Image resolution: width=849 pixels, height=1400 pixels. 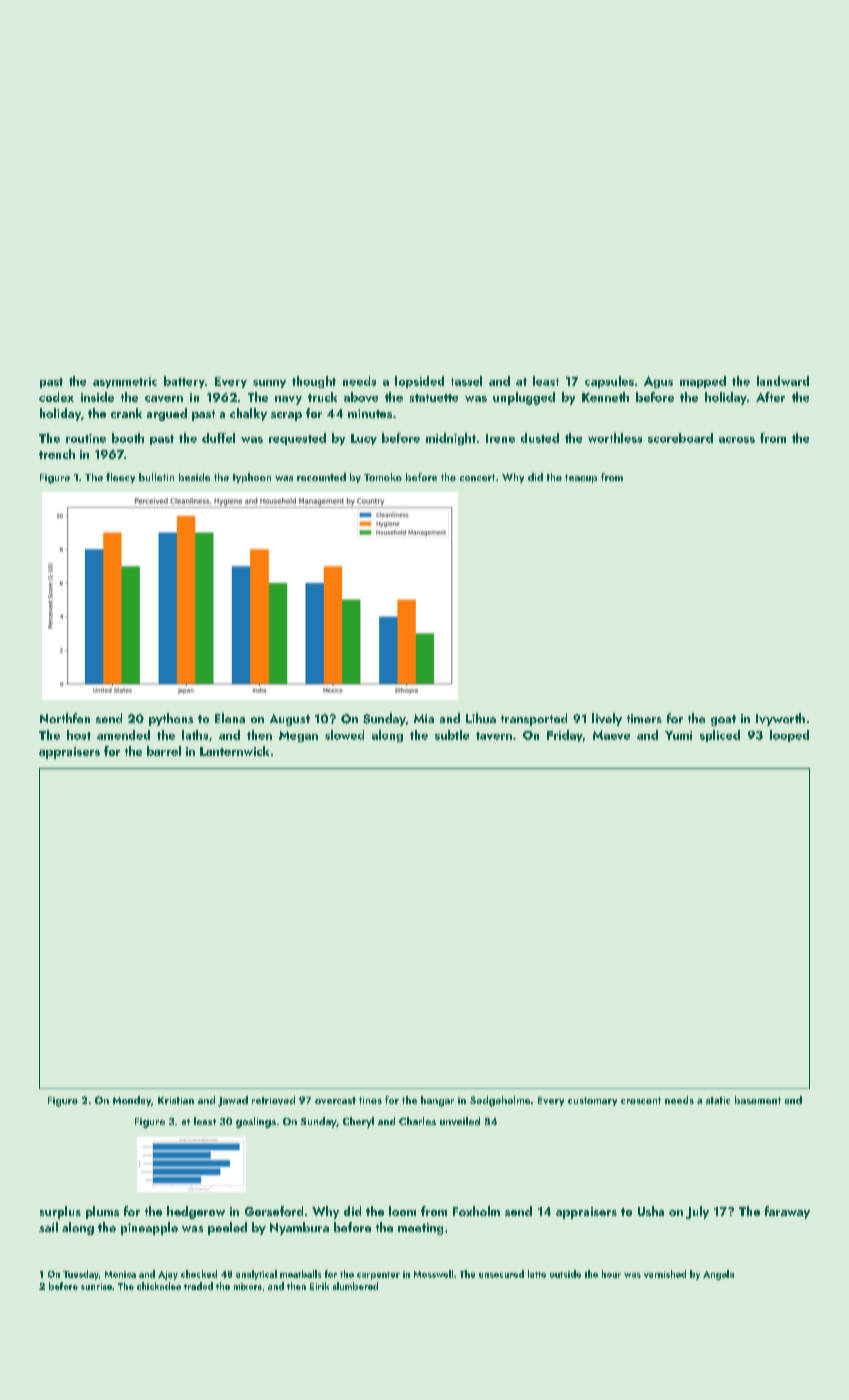 I want to click on Kristian, so click(x=176, y=1100).
